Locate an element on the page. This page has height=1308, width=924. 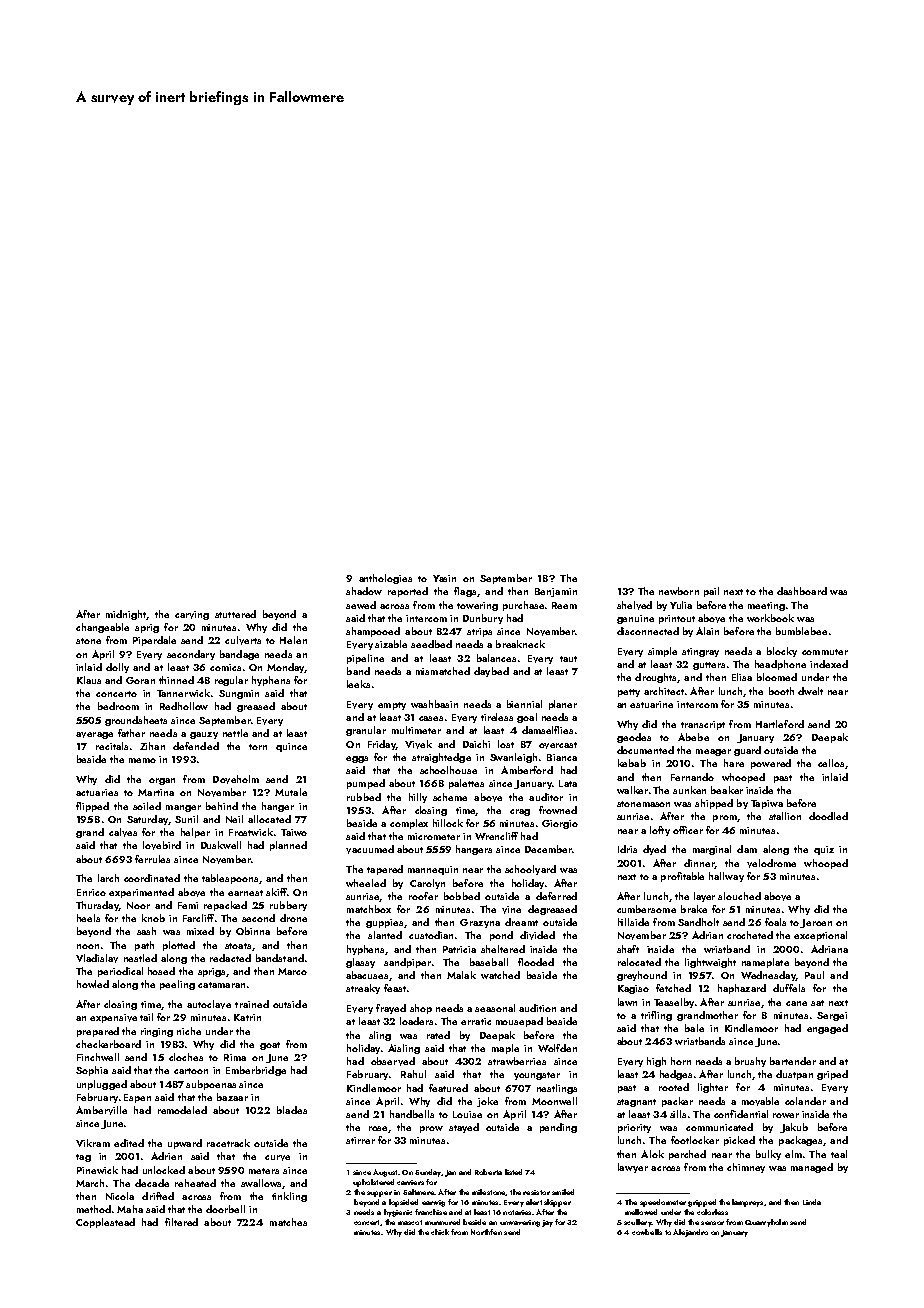
joke is located at coordinates (487, 1102).
